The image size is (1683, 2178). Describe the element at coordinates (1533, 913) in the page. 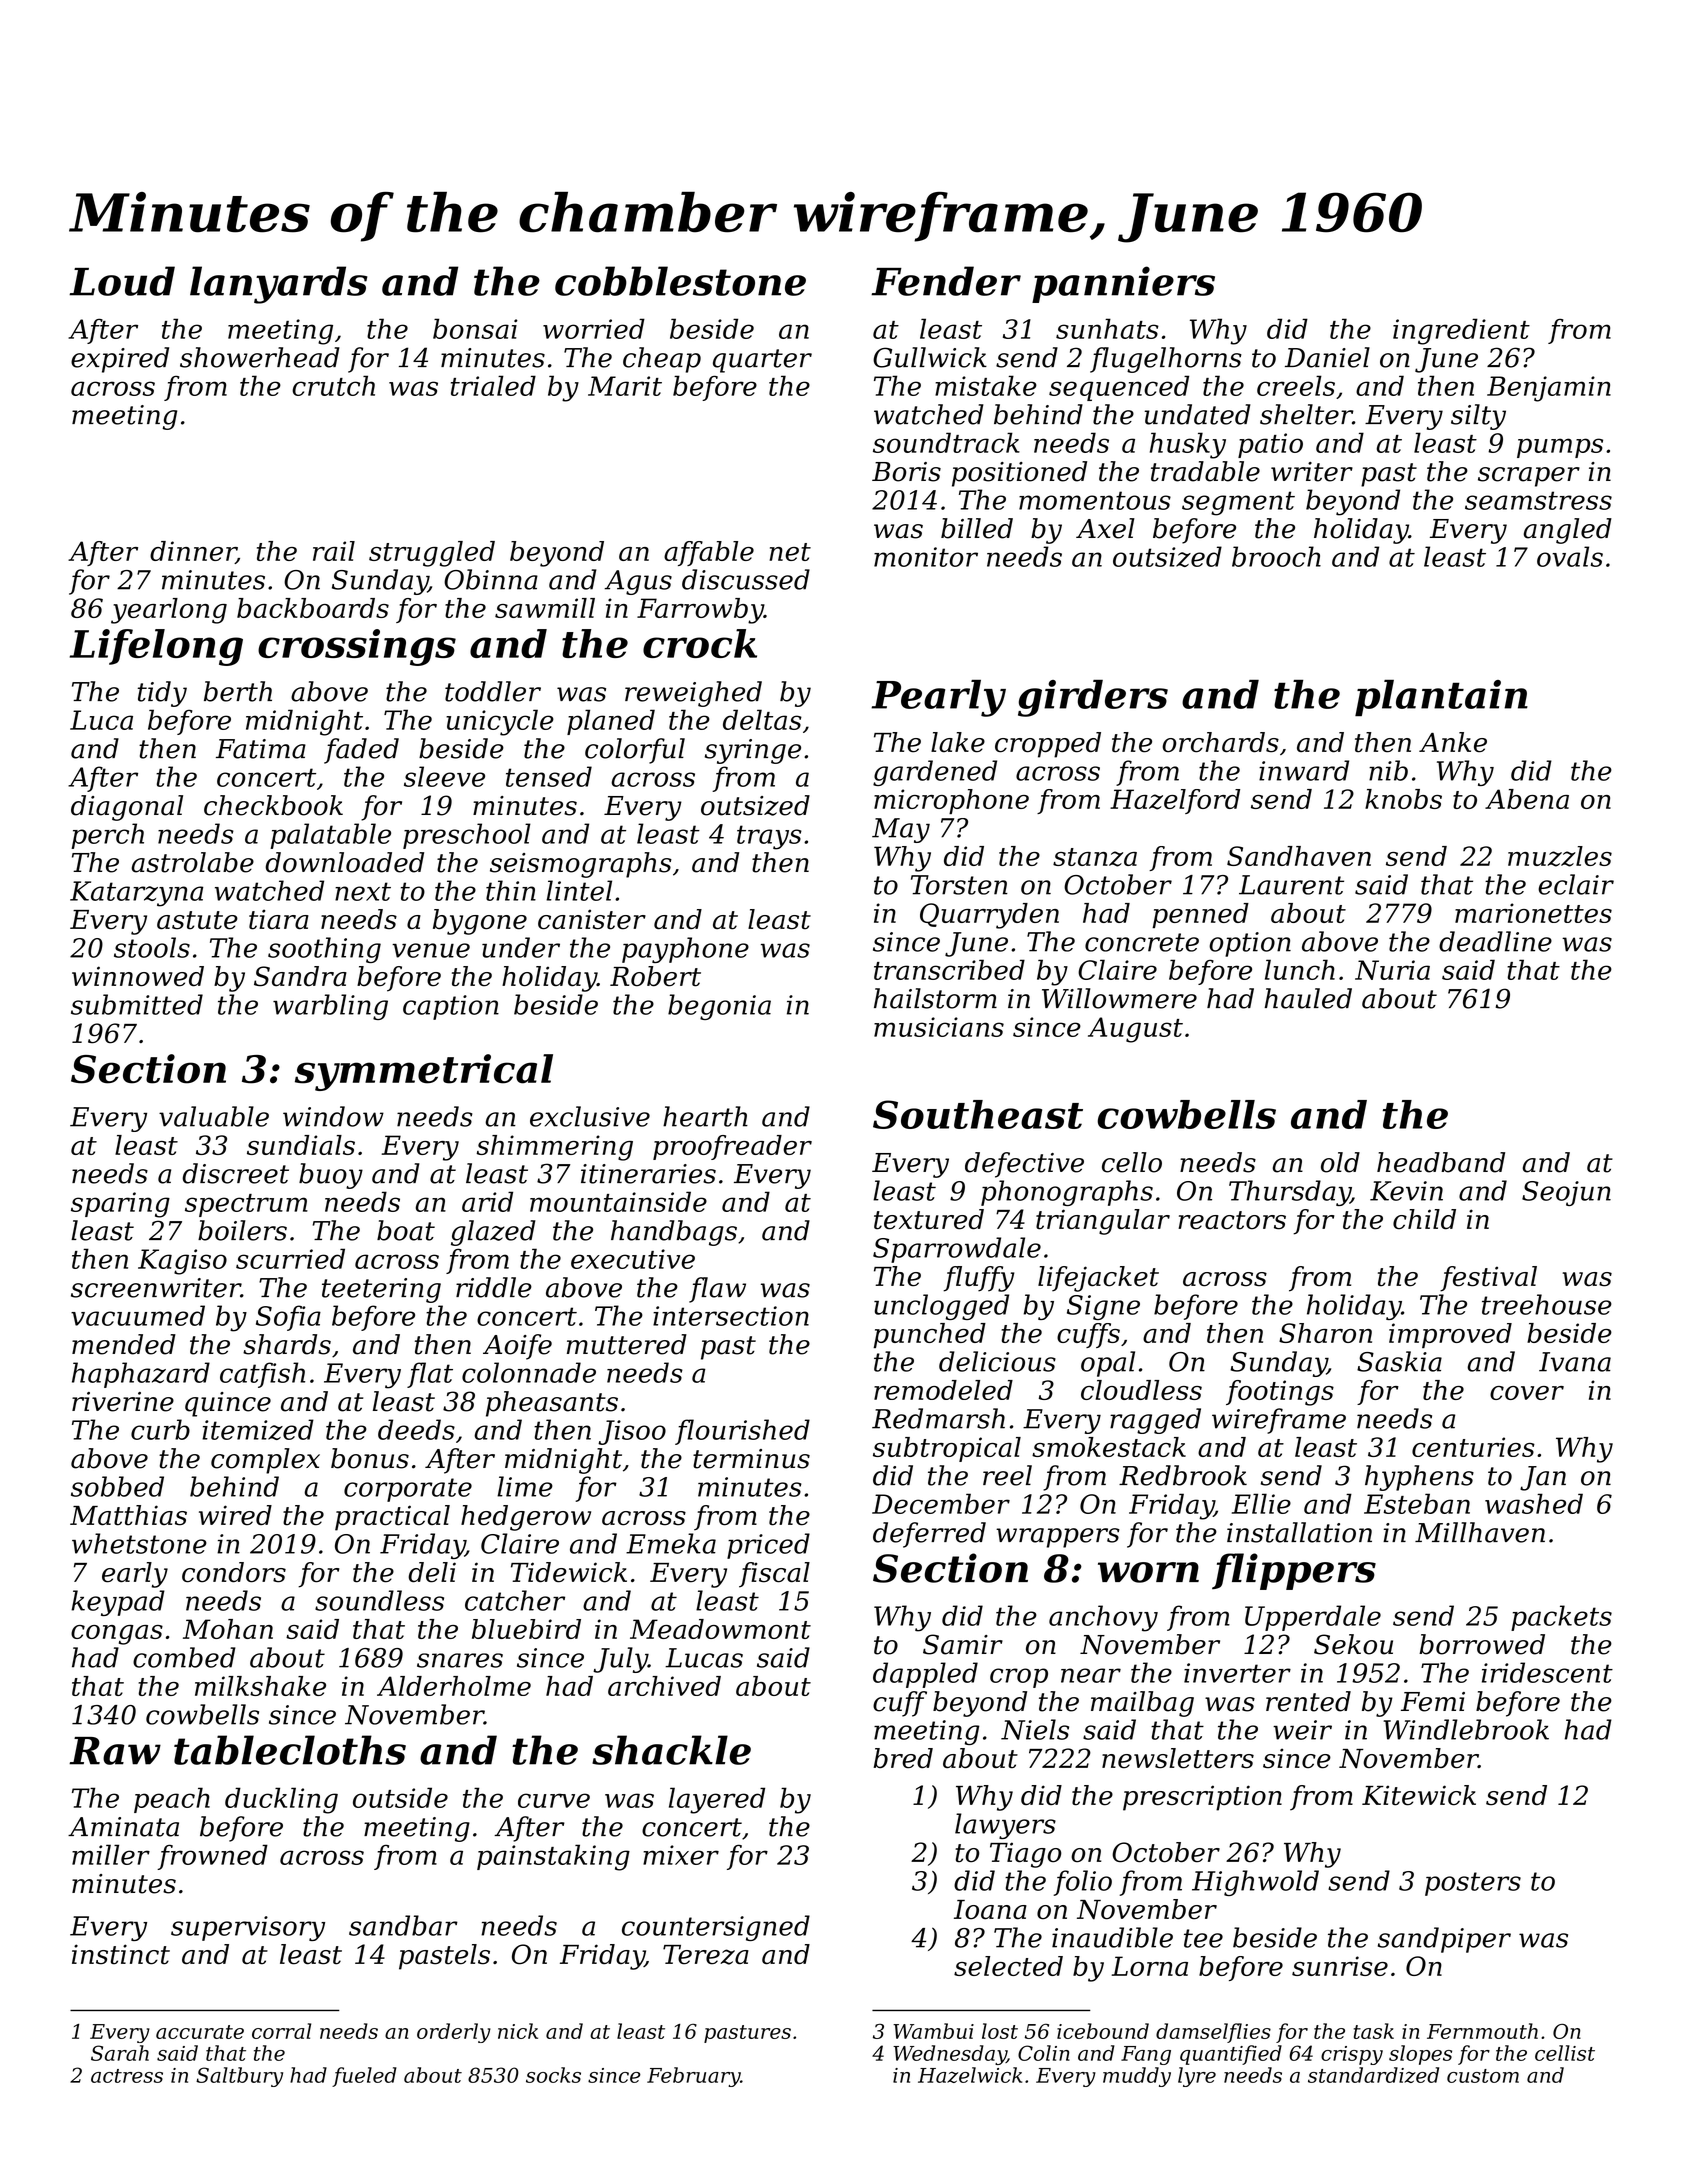

I see `marionettes` at that location.
